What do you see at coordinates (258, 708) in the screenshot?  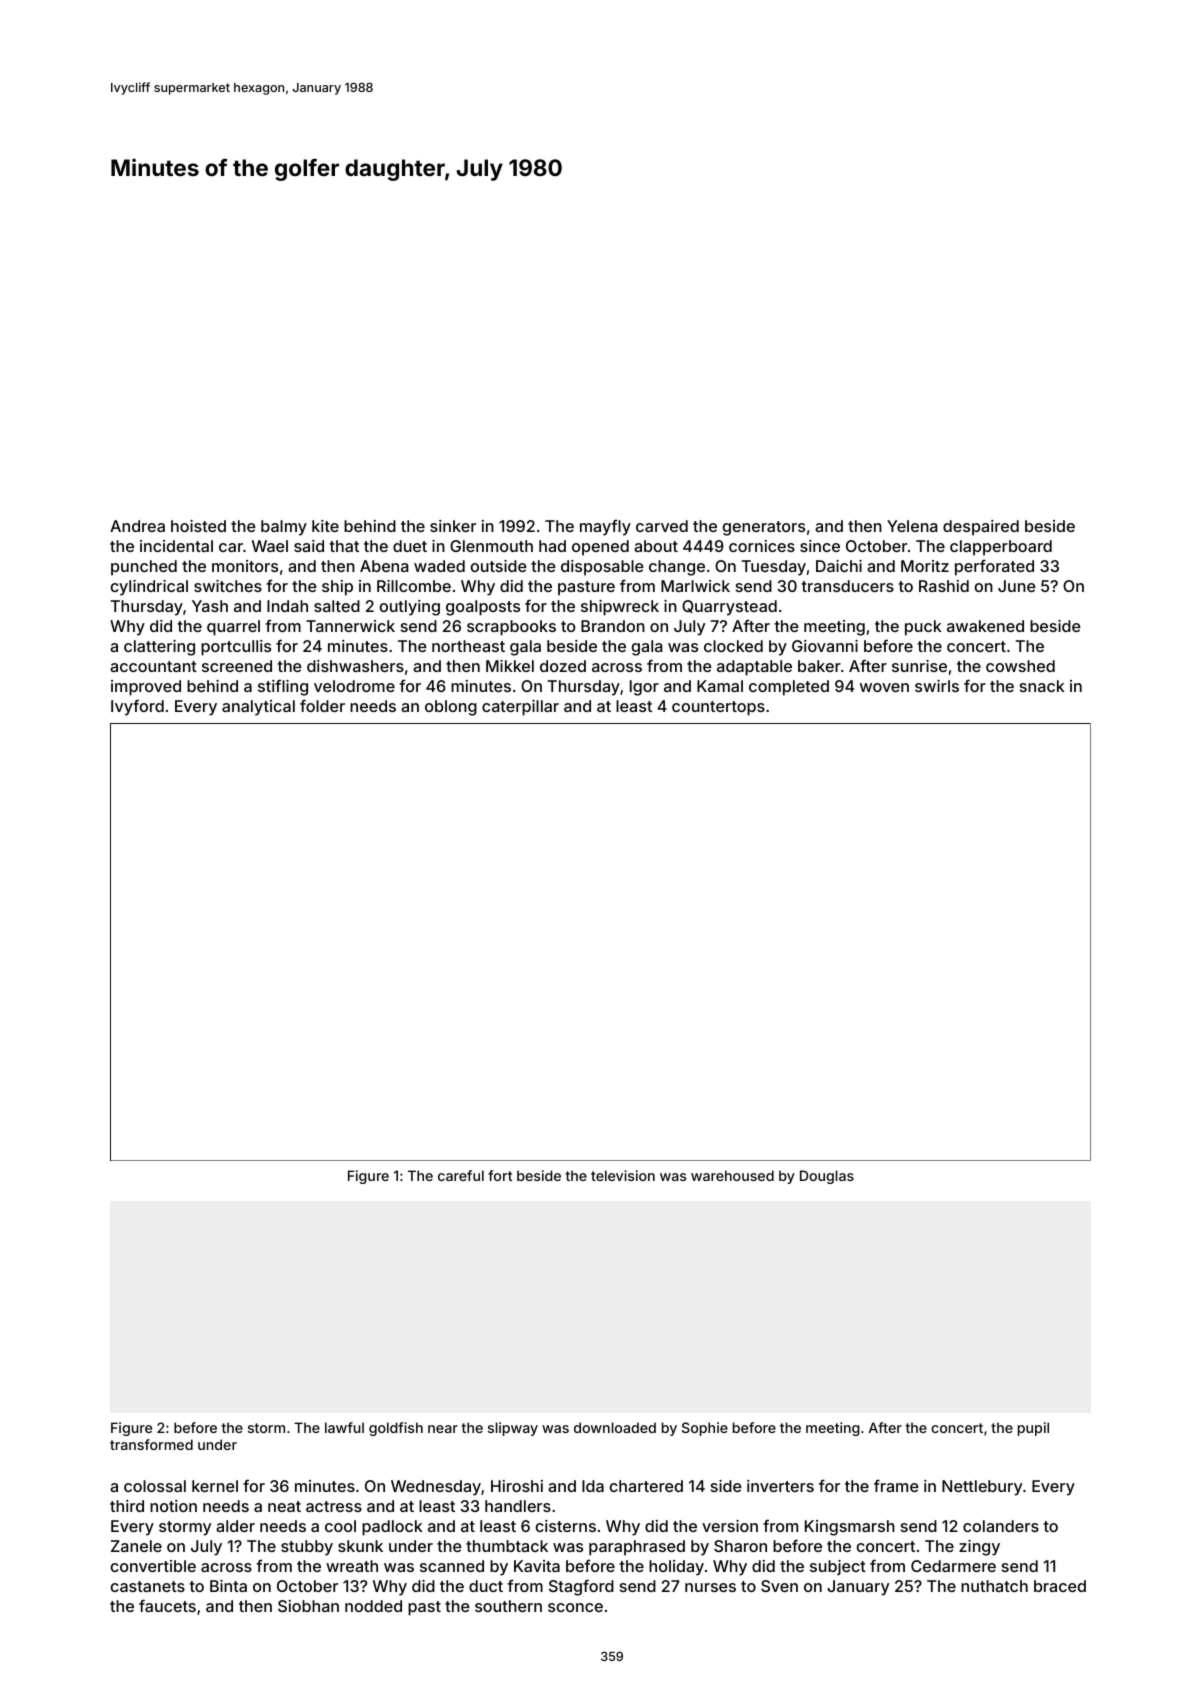 I see `analytical` at bounding box center [258, 708].
